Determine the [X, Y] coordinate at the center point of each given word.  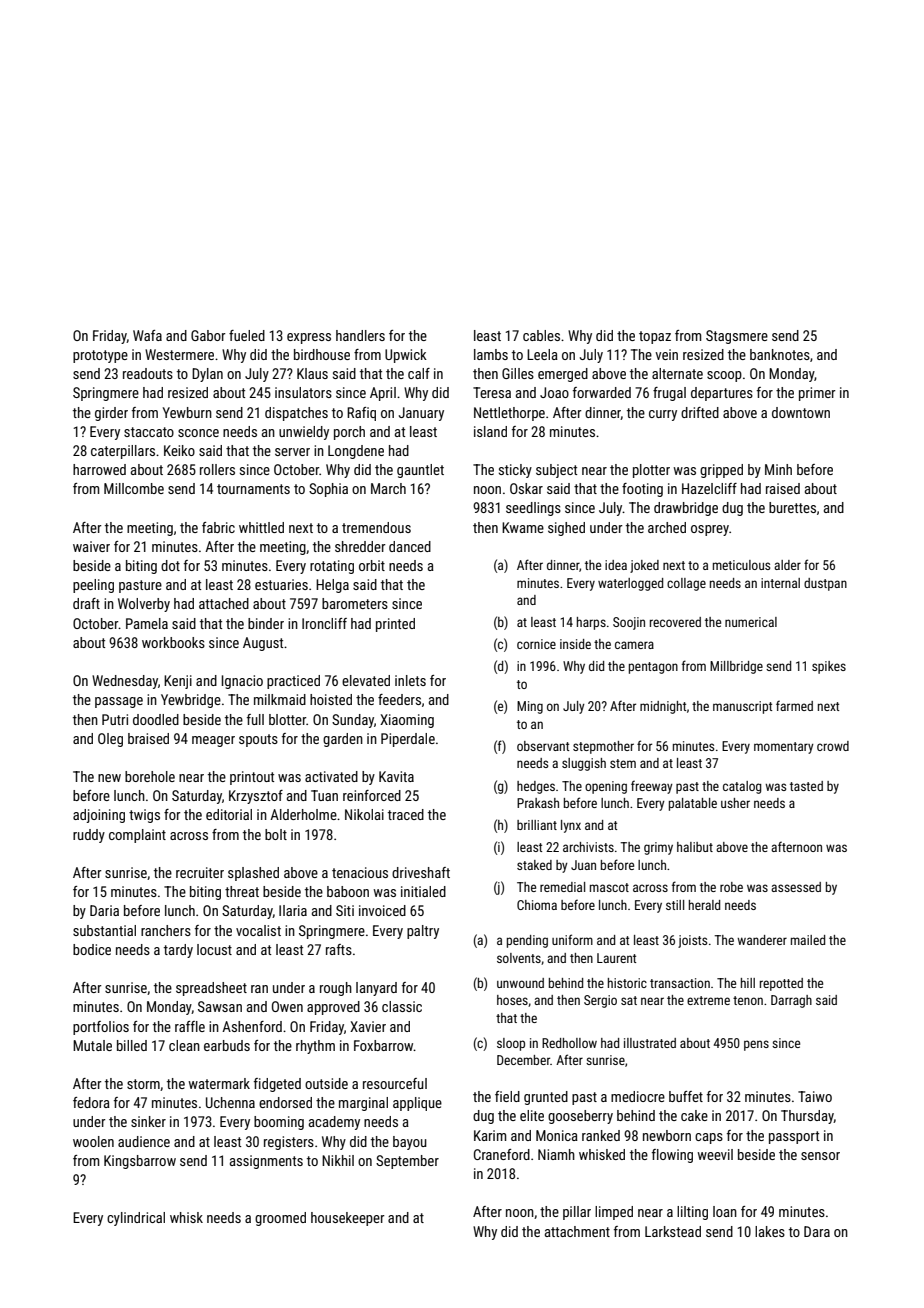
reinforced [372, 795]
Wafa [147, 335]
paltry [423, 932]
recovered [675, 622]
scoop [724, 376]
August [263, 644]
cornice [536, 644]
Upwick [406, 356]
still [675, 905]
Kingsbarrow [140, 1162]
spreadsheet [211, 989]
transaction [680, 983]
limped [614, 1213]
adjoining [99, 816]
